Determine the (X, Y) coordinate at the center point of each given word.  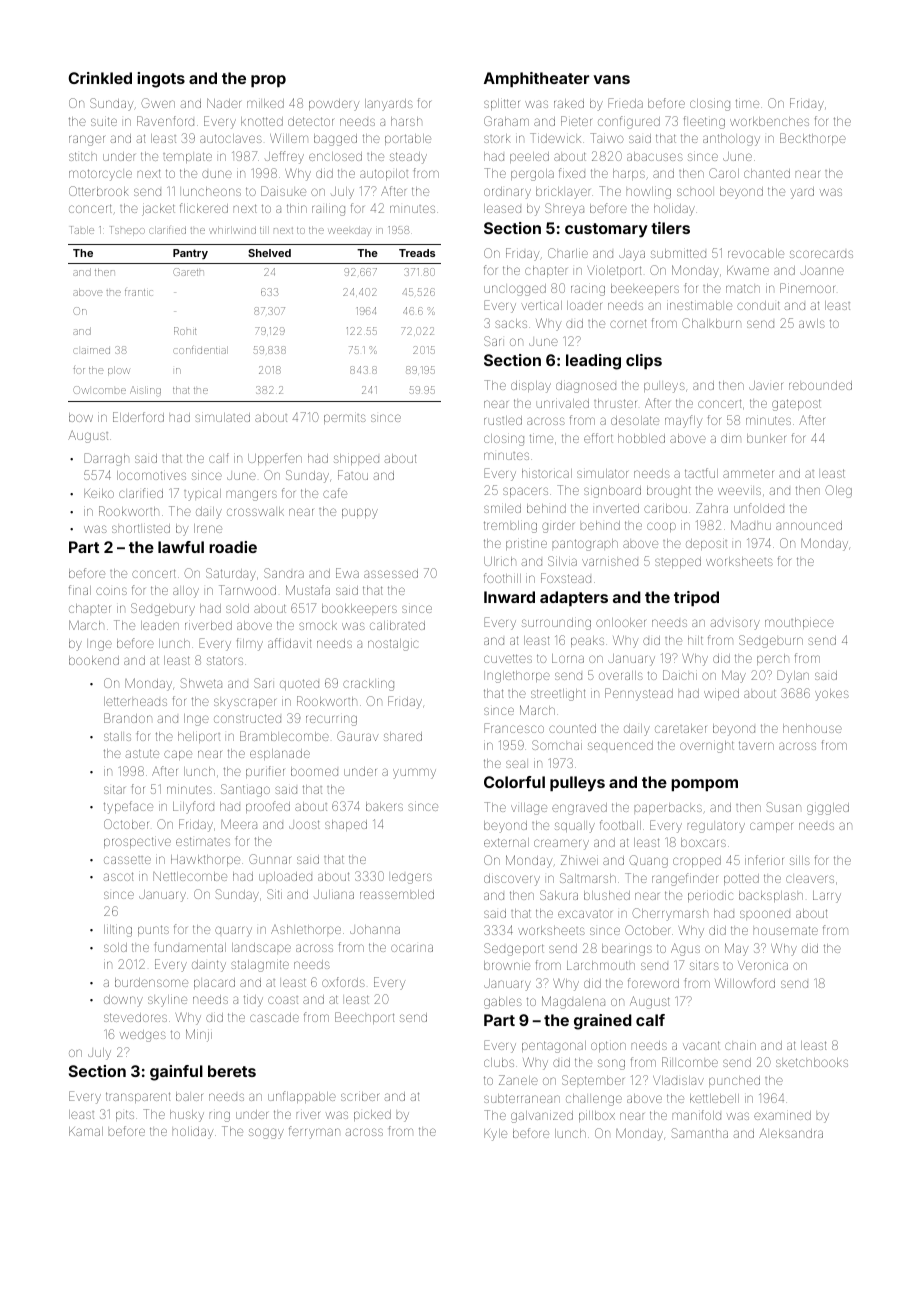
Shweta (201, 683)
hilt (695, 640)
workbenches (769, 121)
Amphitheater (536, 79)
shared (403, 736)
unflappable (302, 1097)
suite (104, 121)
